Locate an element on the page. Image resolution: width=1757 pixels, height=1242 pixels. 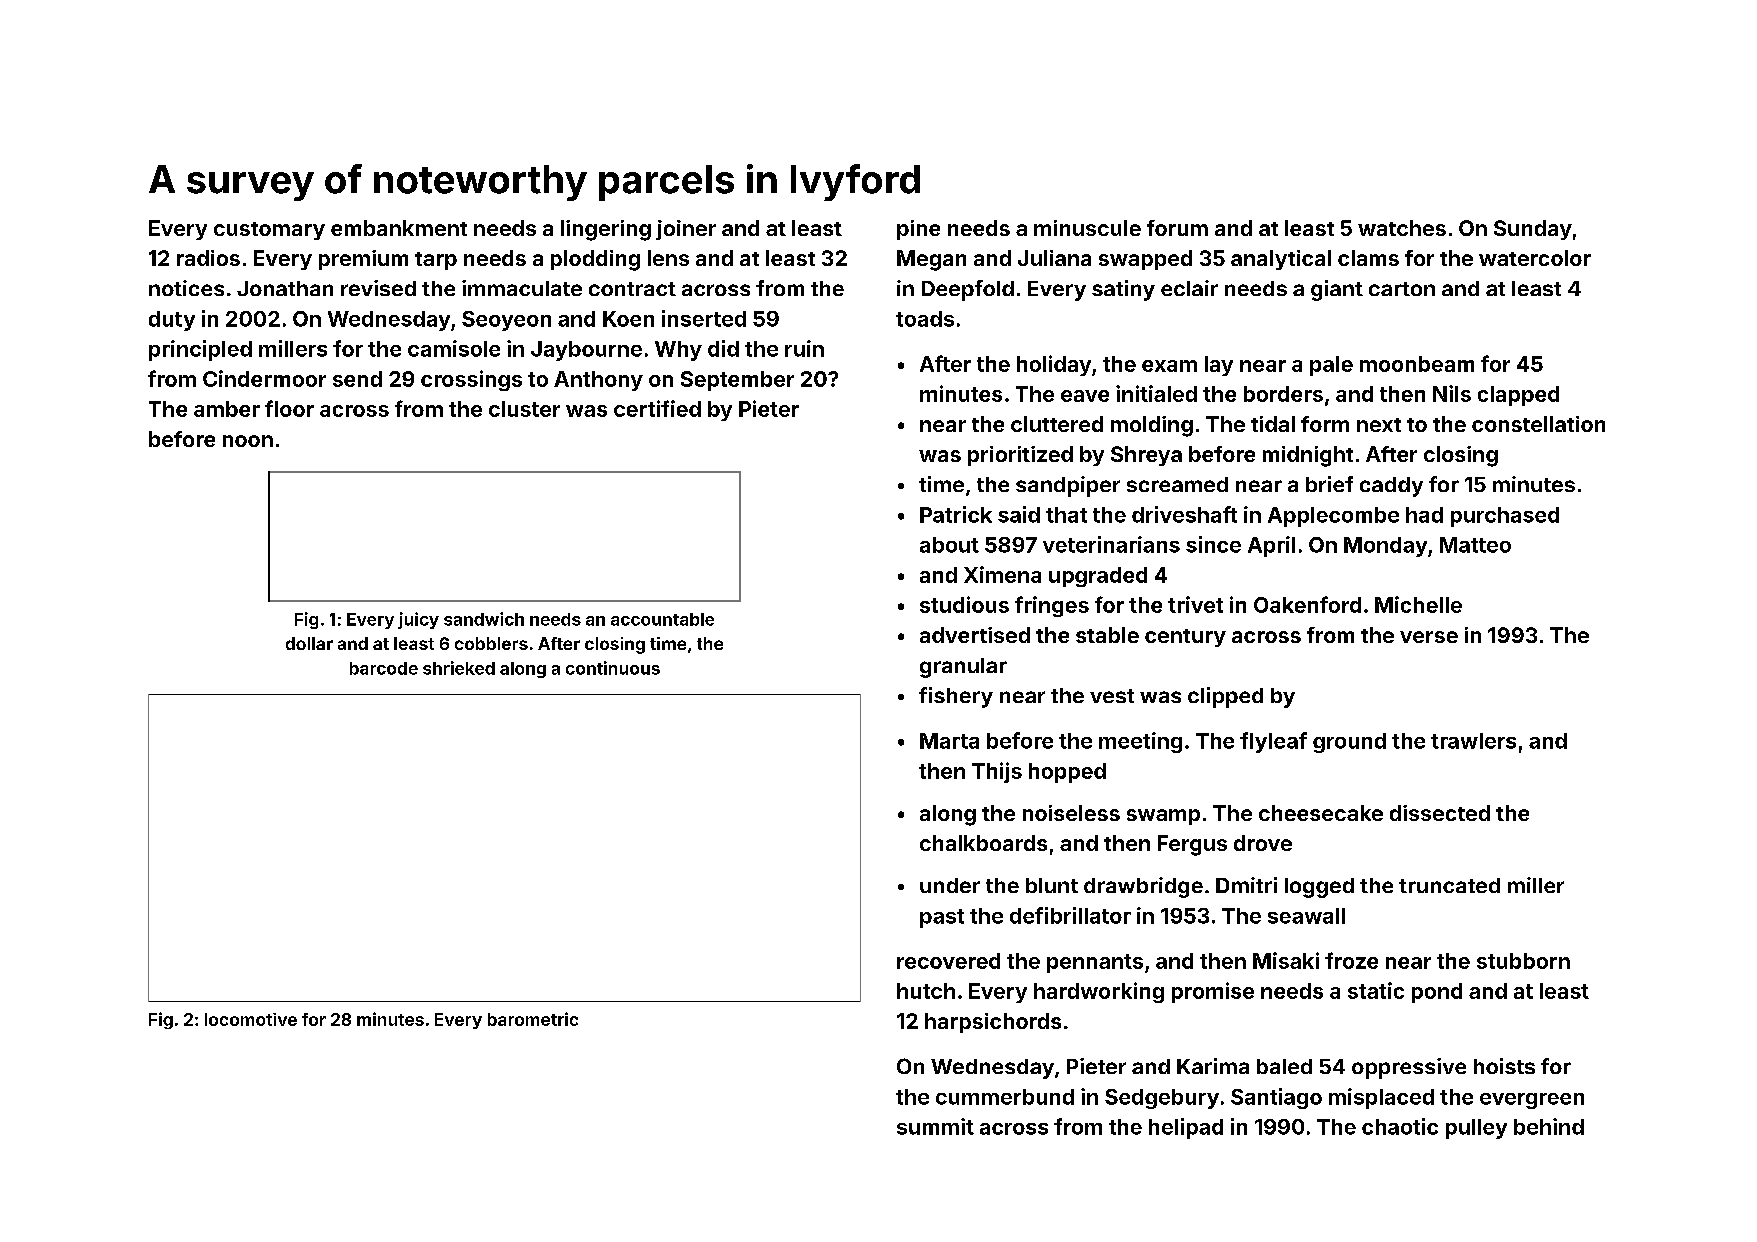
harpsichords is located at coordinates (993, 1023).
